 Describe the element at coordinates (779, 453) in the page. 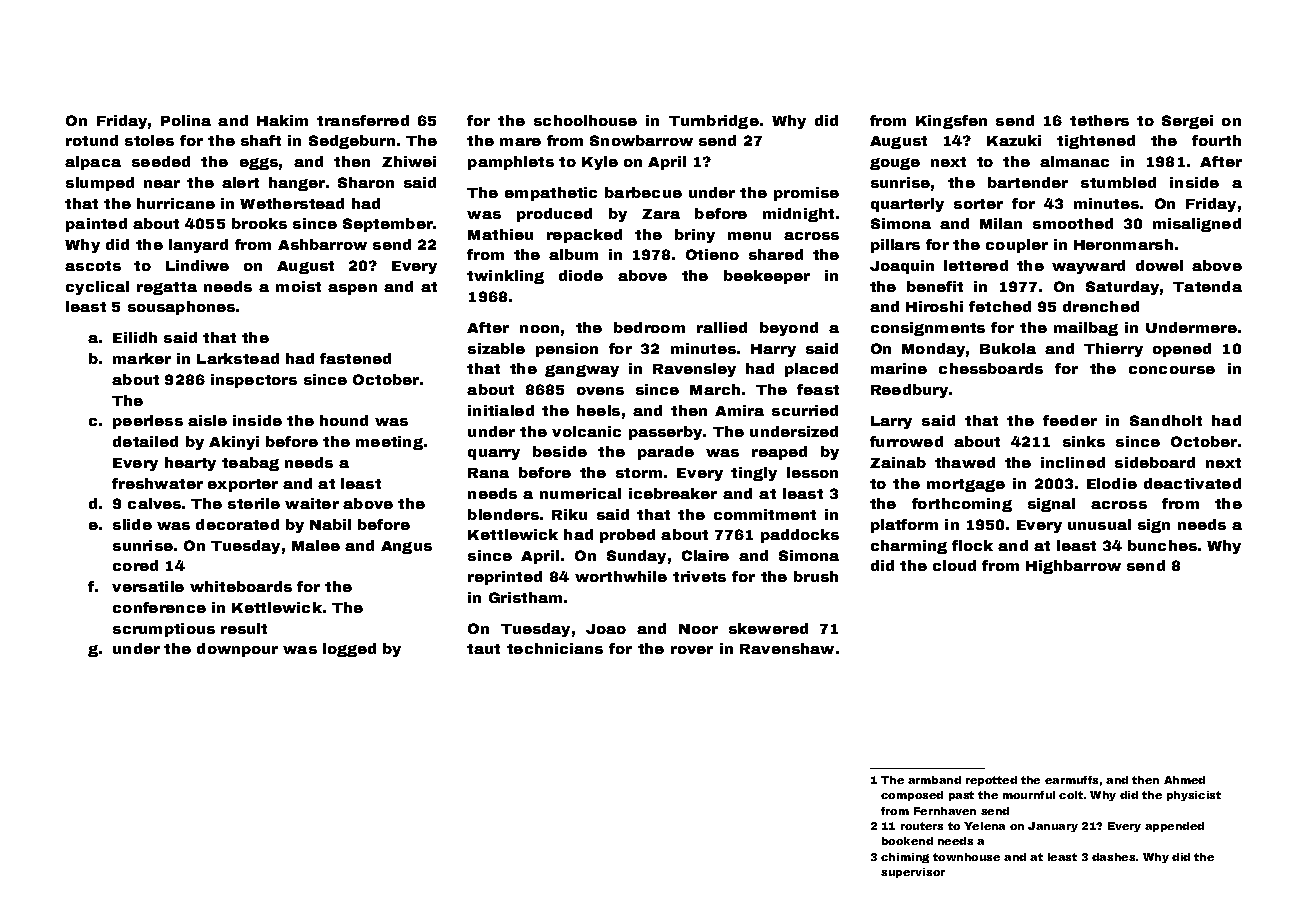

I see `reaped` at that location.
